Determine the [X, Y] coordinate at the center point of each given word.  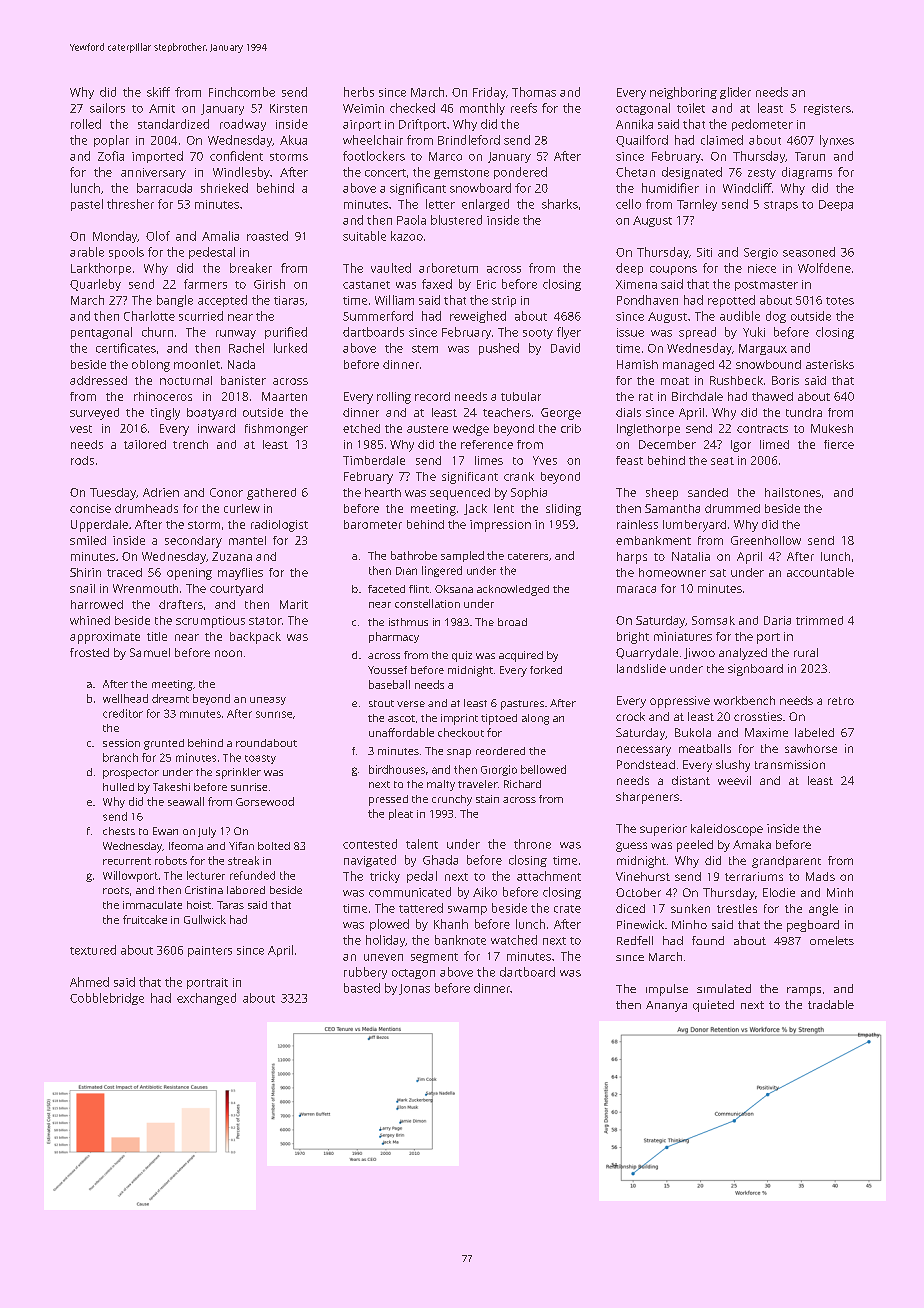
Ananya [666, 1006]
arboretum [448, 268]
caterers [528, 556]
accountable [820, 572]
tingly [165, 414]
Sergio [761, 253]
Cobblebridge [107, 999]
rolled [86, 124]
